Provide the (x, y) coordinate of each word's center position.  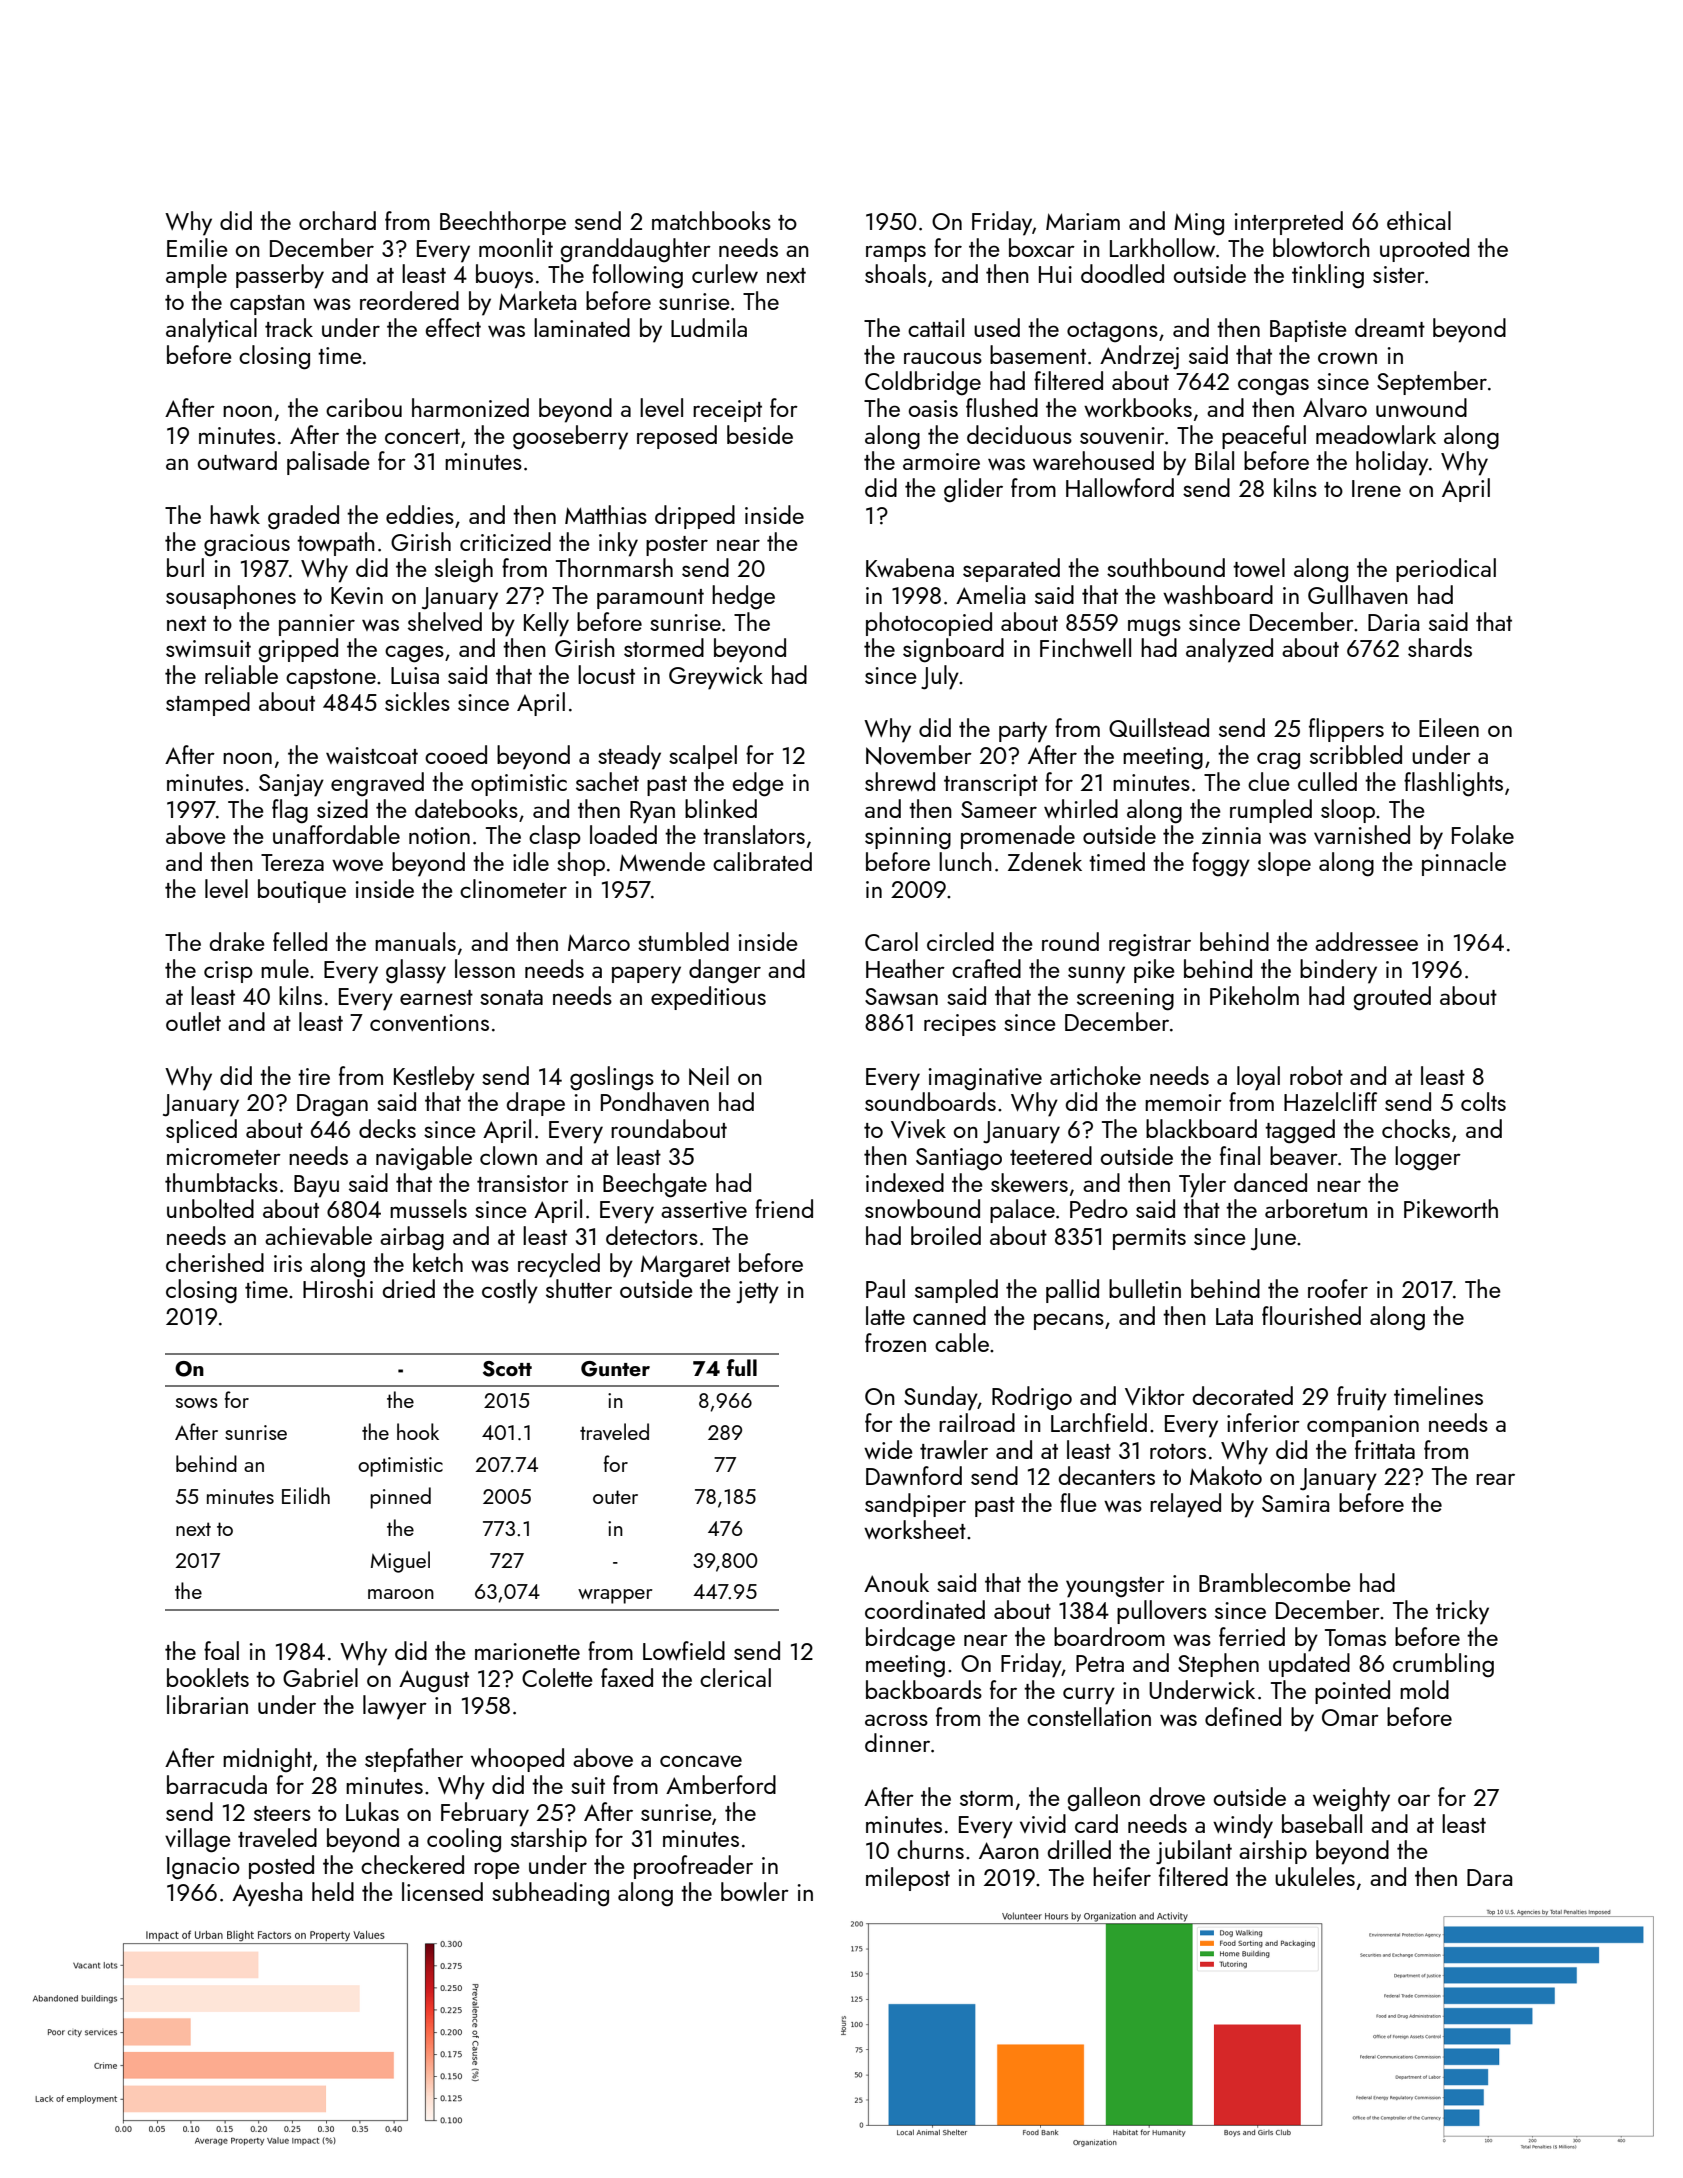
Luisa (415, 675)
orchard (337, 220)
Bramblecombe (1275, 1582)
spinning (908, 838)
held (333, 1891)
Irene (1376, 488)
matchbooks (711, 220)
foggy (1221, 864)
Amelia (990, 594)
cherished (215, 1262)
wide (888, 1449)
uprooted (1424, 250)
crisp (228, 972)
